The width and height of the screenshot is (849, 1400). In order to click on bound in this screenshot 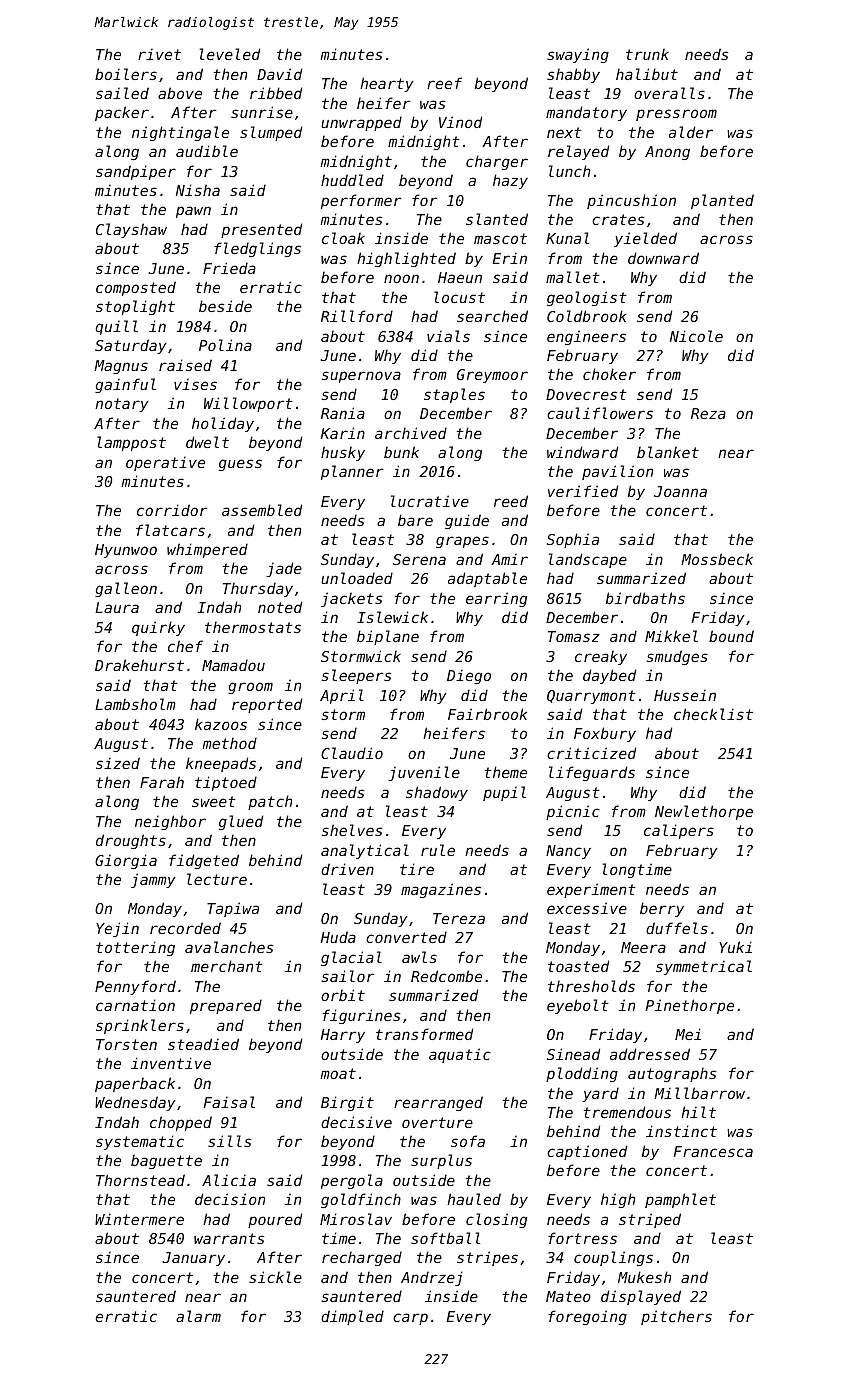, I will do `click(731, 636)`.
